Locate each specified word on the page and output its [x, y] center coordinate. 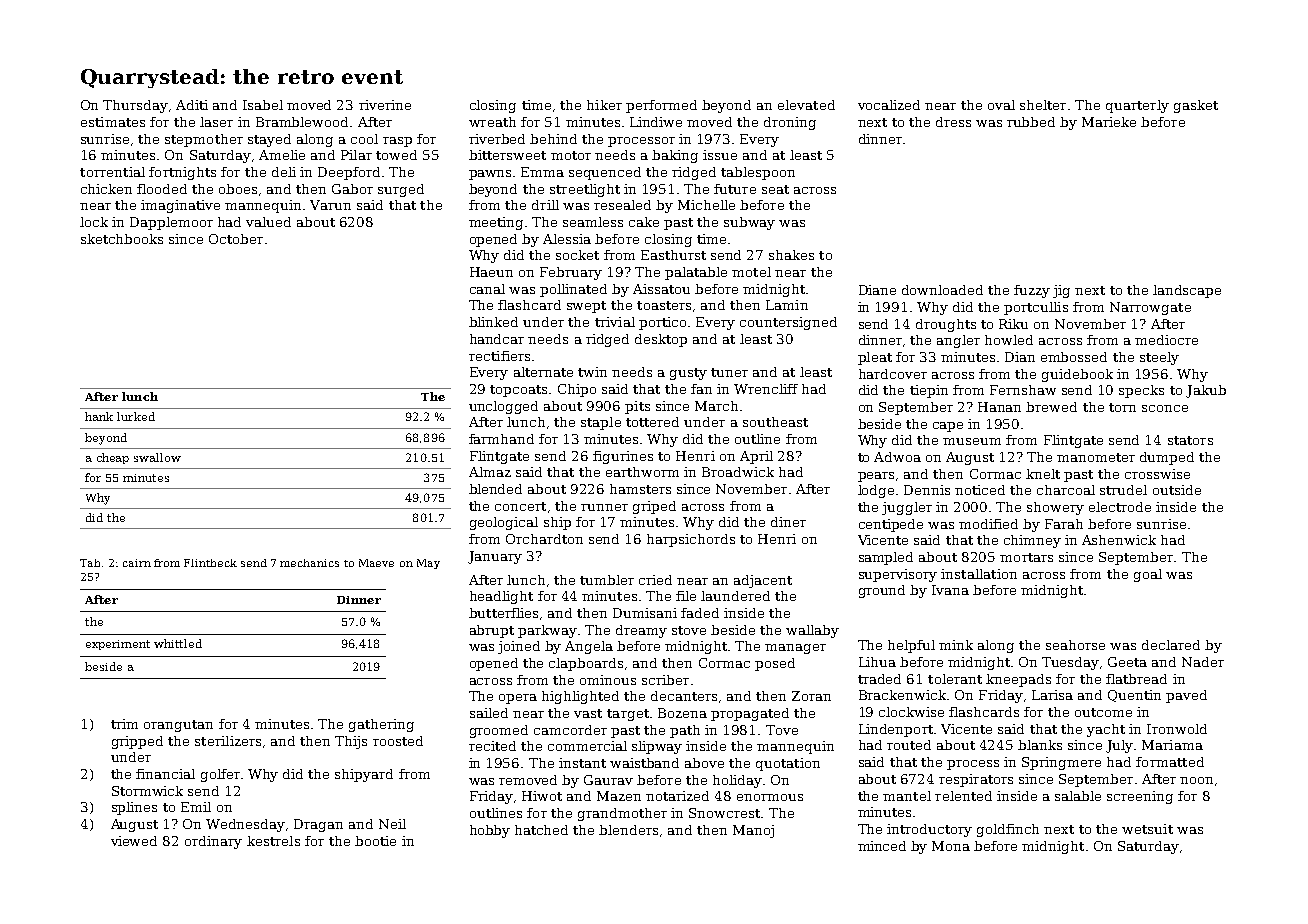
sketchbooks [122, 239]
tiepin [929, 391]
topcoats [518, 391]
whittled [178, 643]
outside [1177, 490]
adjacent [763, 581]
